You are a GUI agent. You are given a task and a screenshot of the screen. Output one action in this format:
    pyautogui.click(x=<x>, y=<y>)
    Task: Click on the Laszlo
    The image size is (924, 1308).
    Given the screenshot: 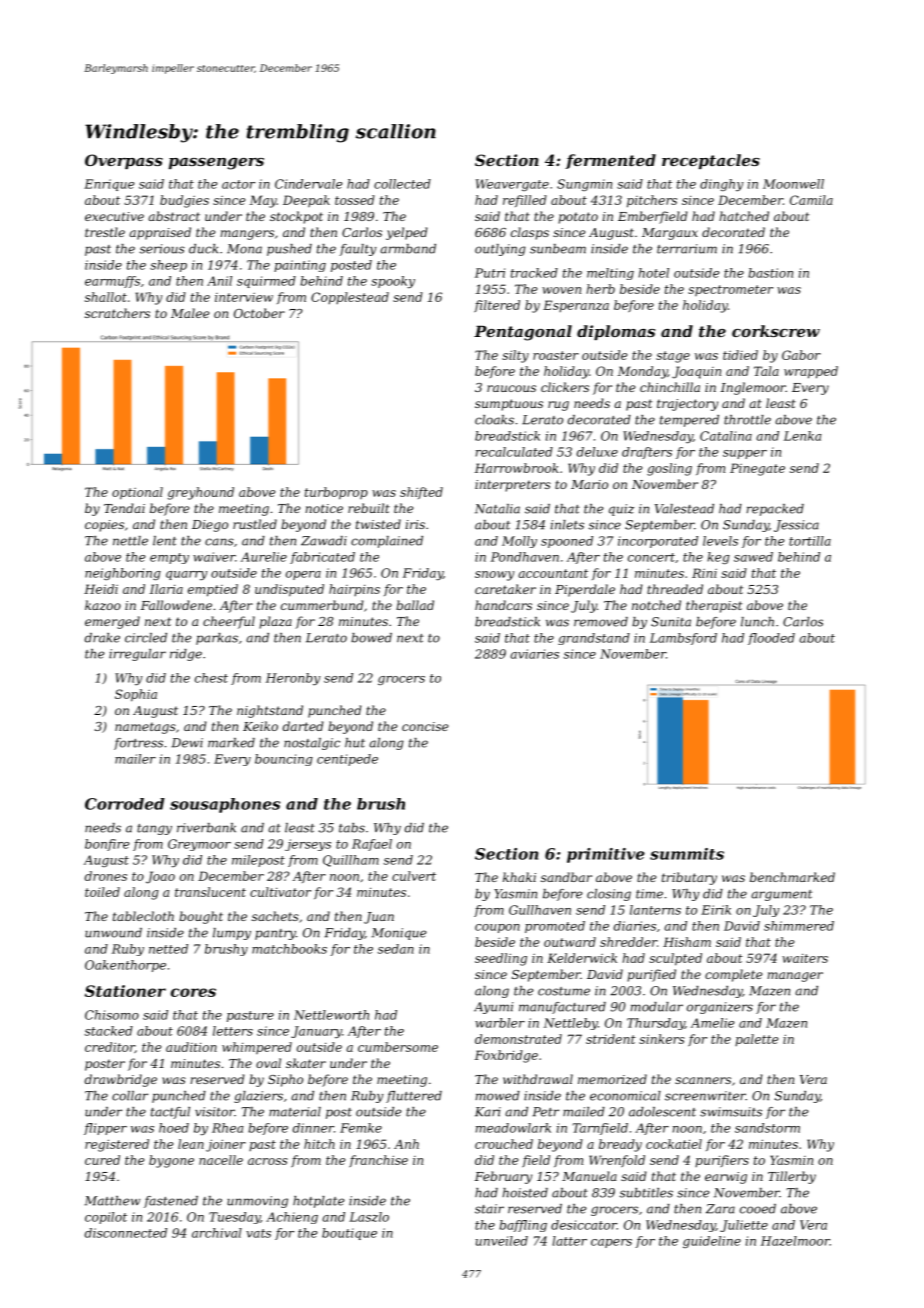 What is the action you would take?
    pyautogui.click(x=369, y=1217)
